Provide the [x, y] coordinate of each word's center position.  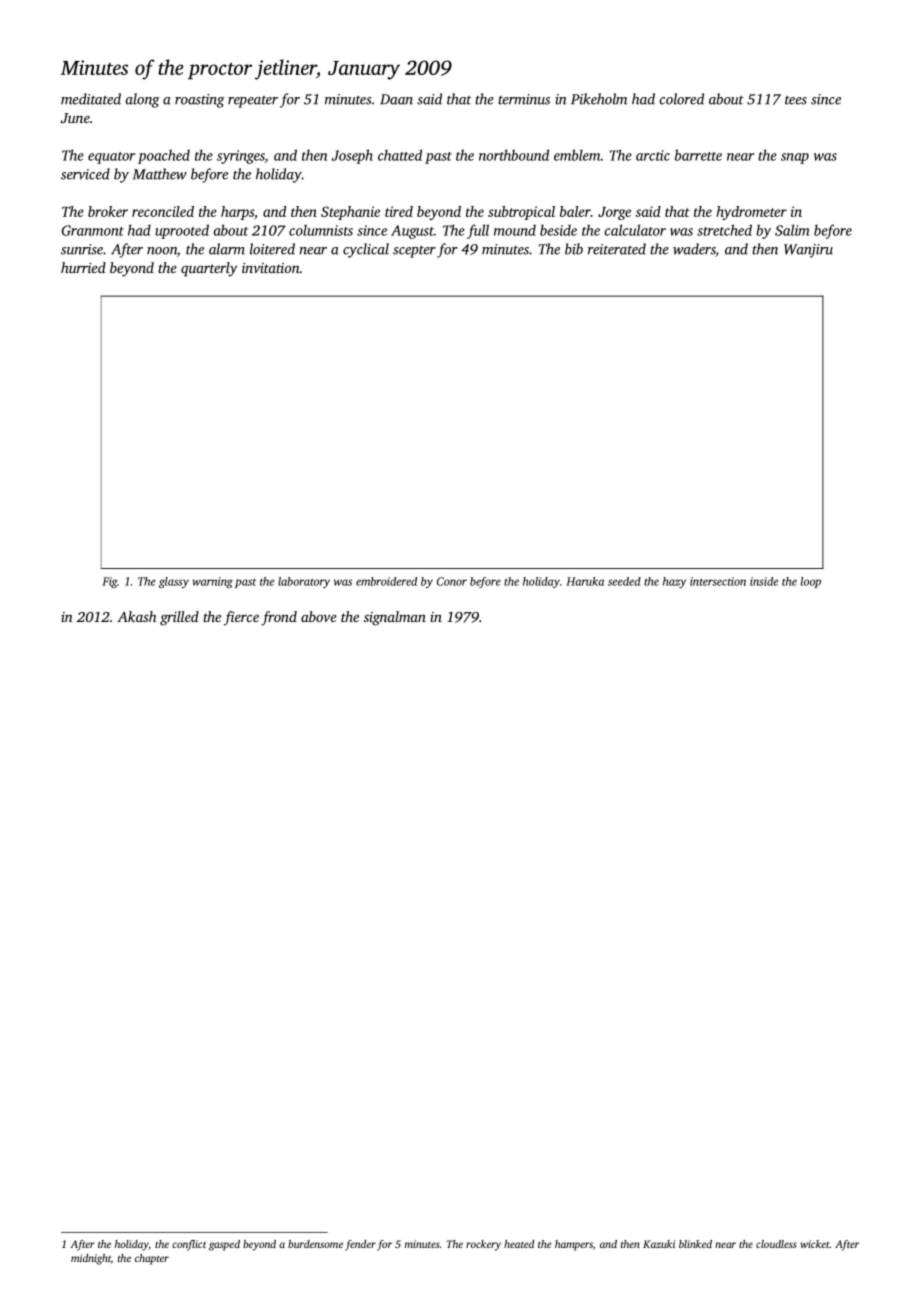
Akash [136, 616]
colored [681, 99]
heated [519, 1244]
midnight [91, 1259]
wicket [815, 1244]
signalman [395, 618]
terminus [524, 99]
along [142, 100]
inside [764, 581]
